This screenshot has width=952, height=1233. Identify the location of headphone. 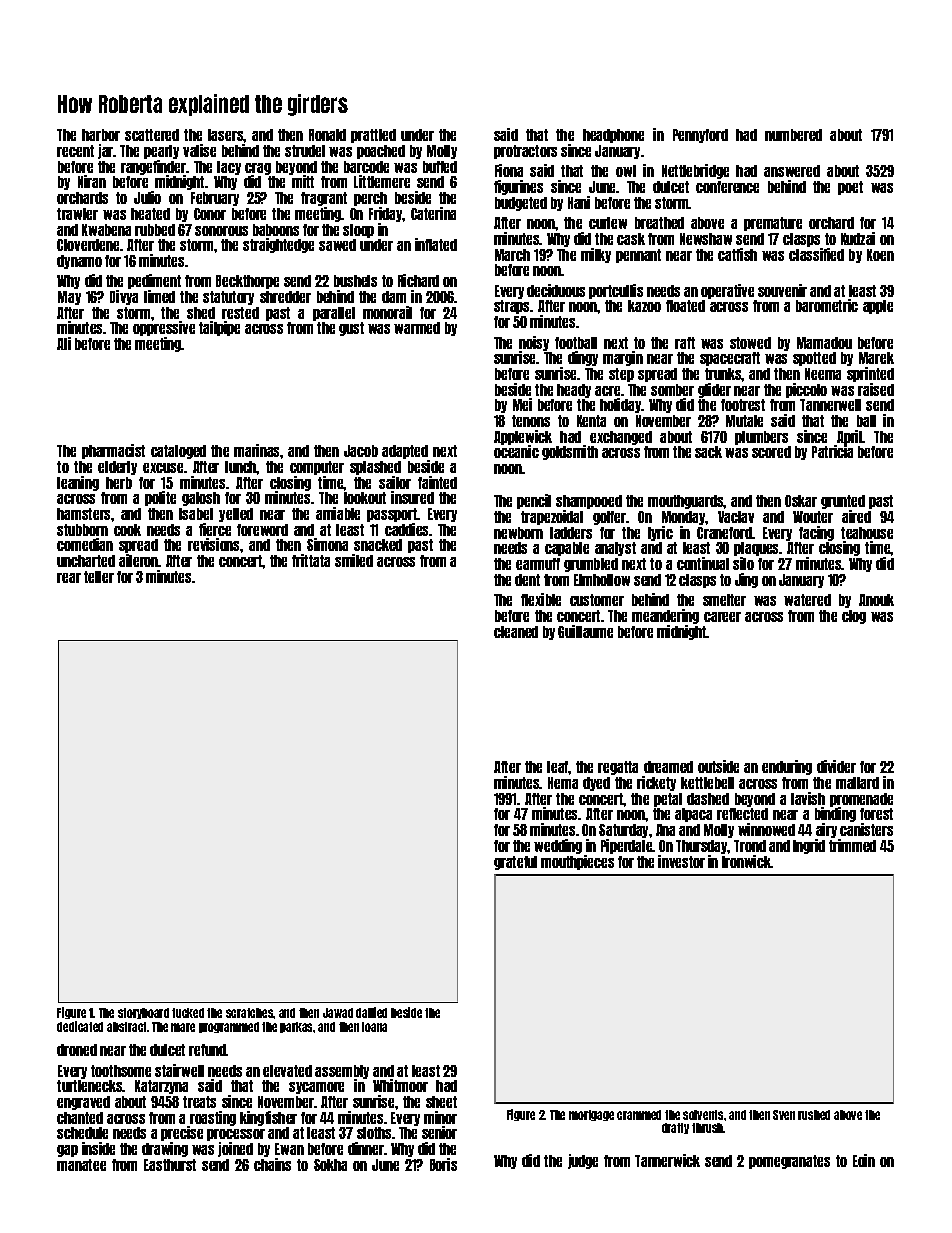
(613, 136).
